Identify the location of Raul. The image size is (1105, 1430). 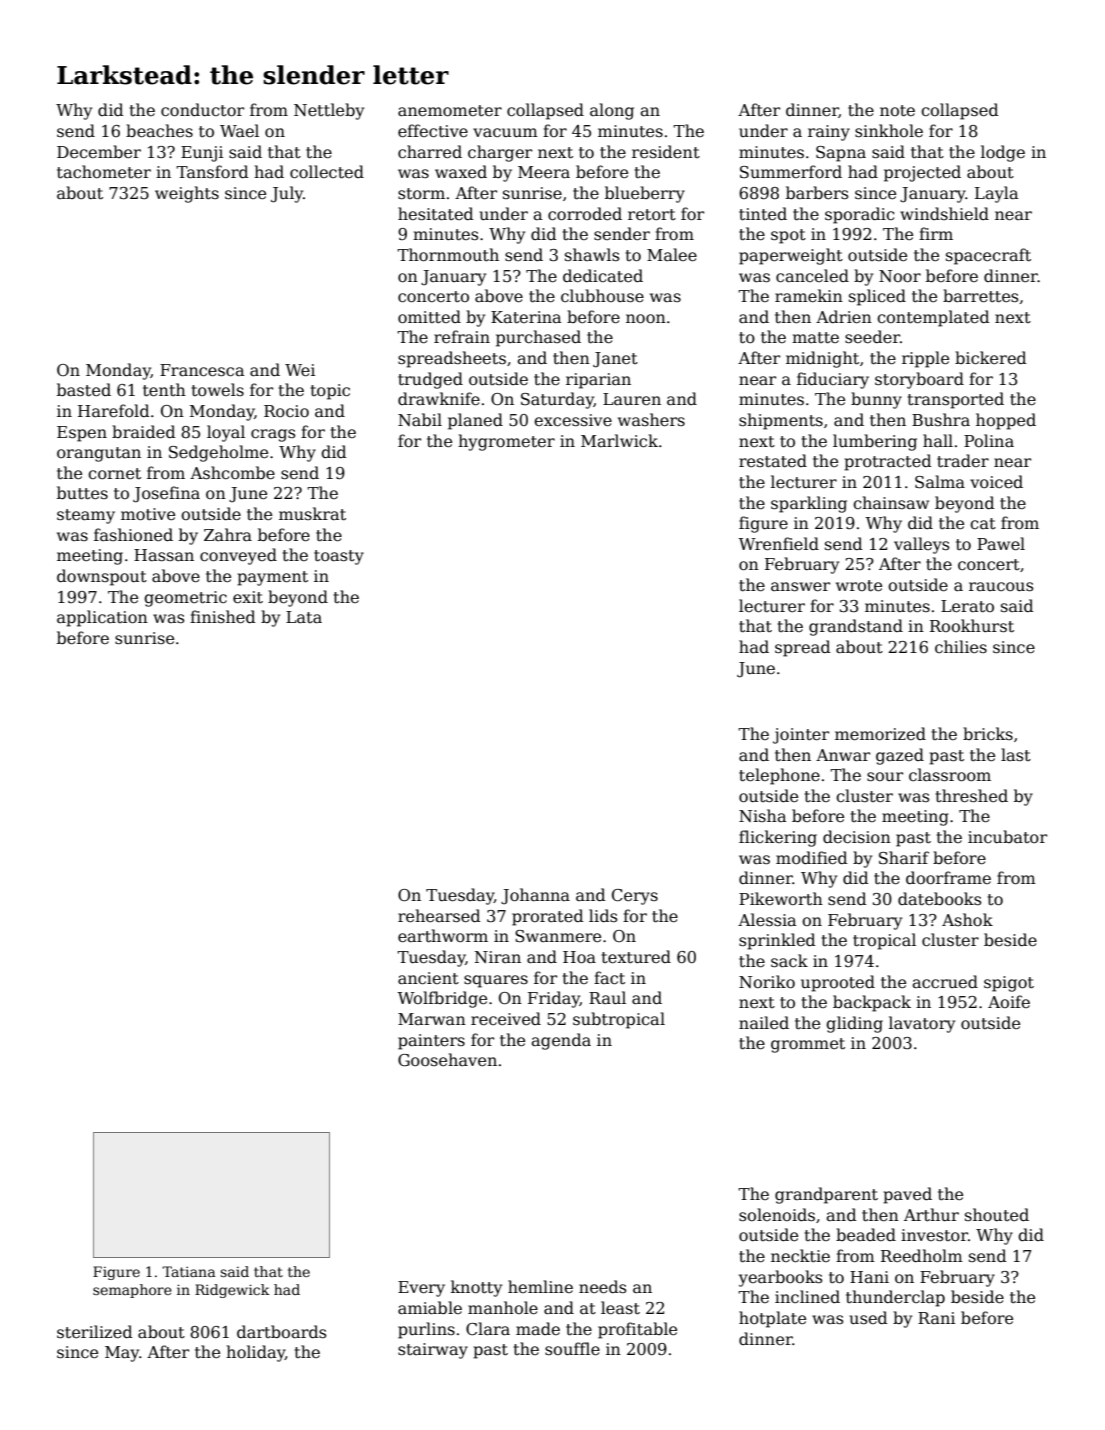
(607, 997).
